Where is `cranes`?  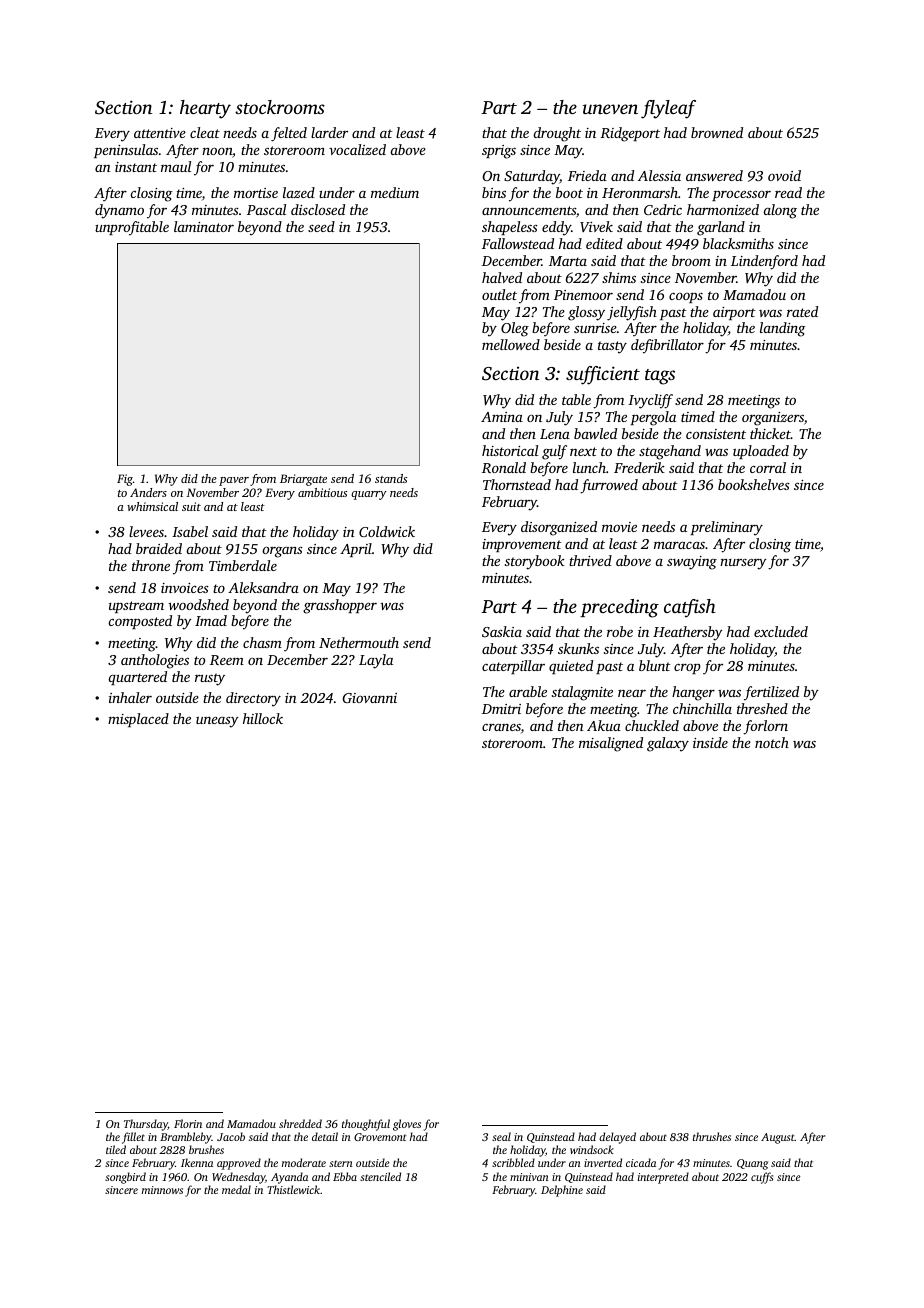 cranes is located at coordinates (501, 727).
